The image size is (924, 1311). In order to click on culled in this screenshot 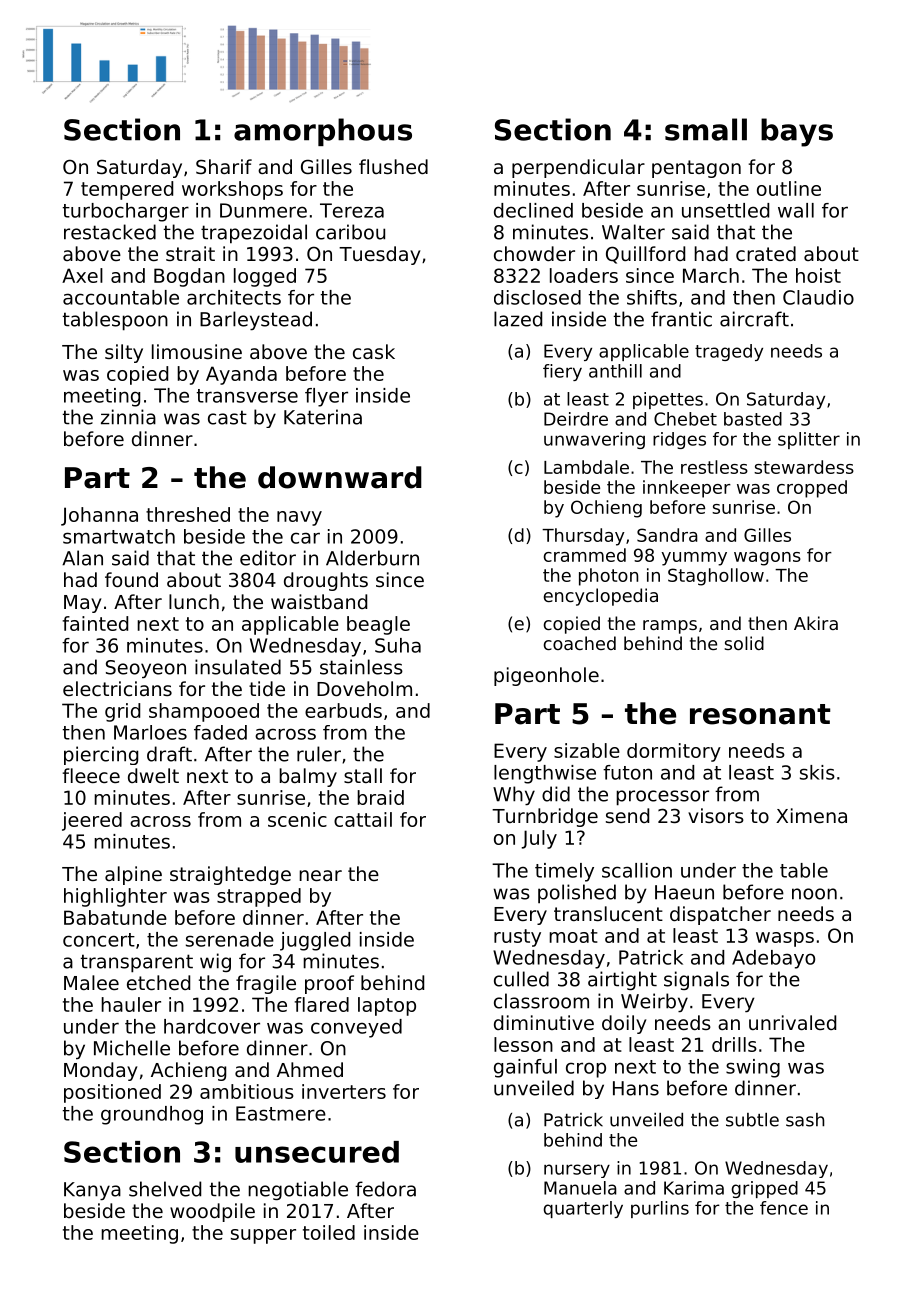, I will do `click(521, 979)`.
